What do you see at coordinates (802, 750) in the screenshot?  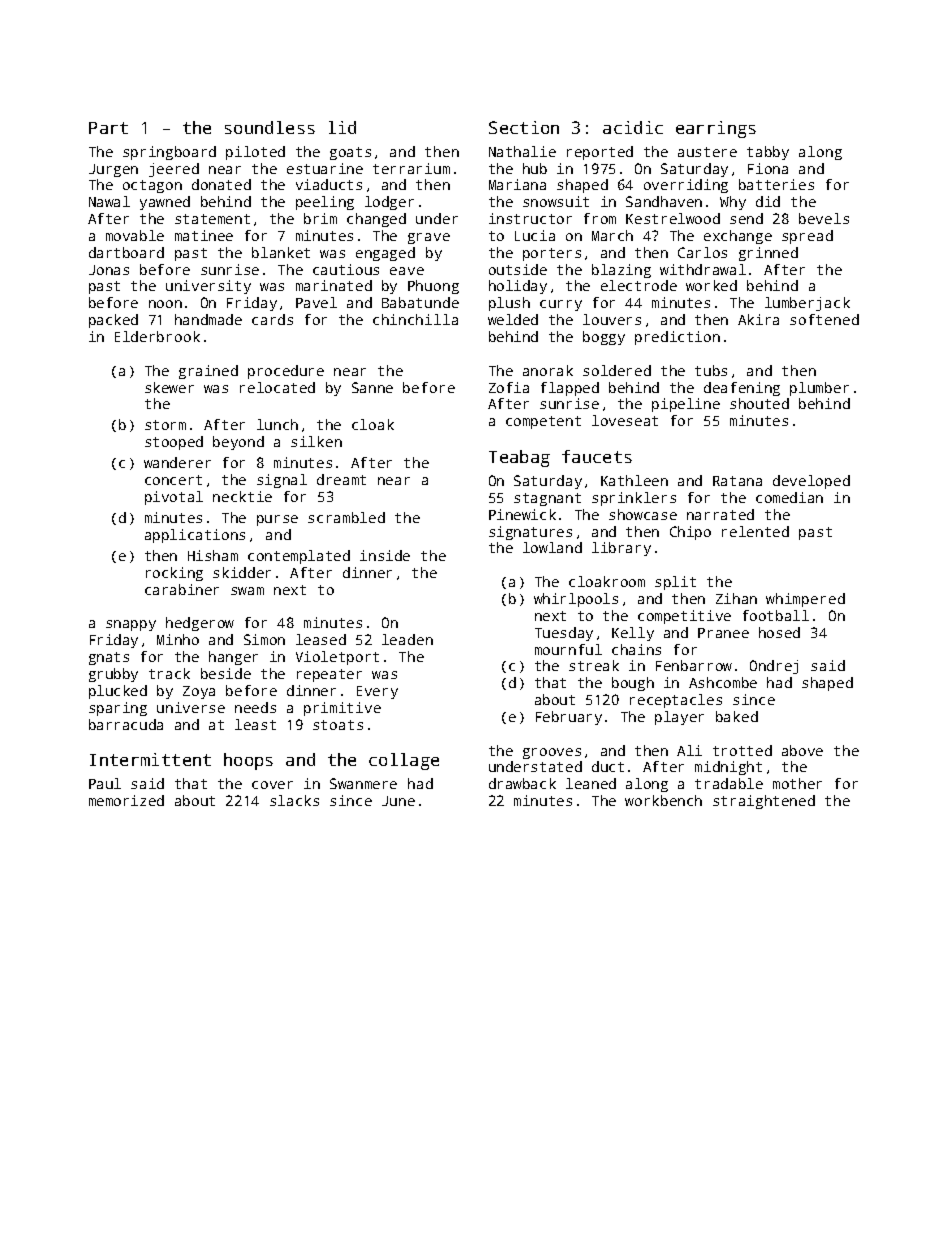 I see `above` at bounding box center [802, 750].
